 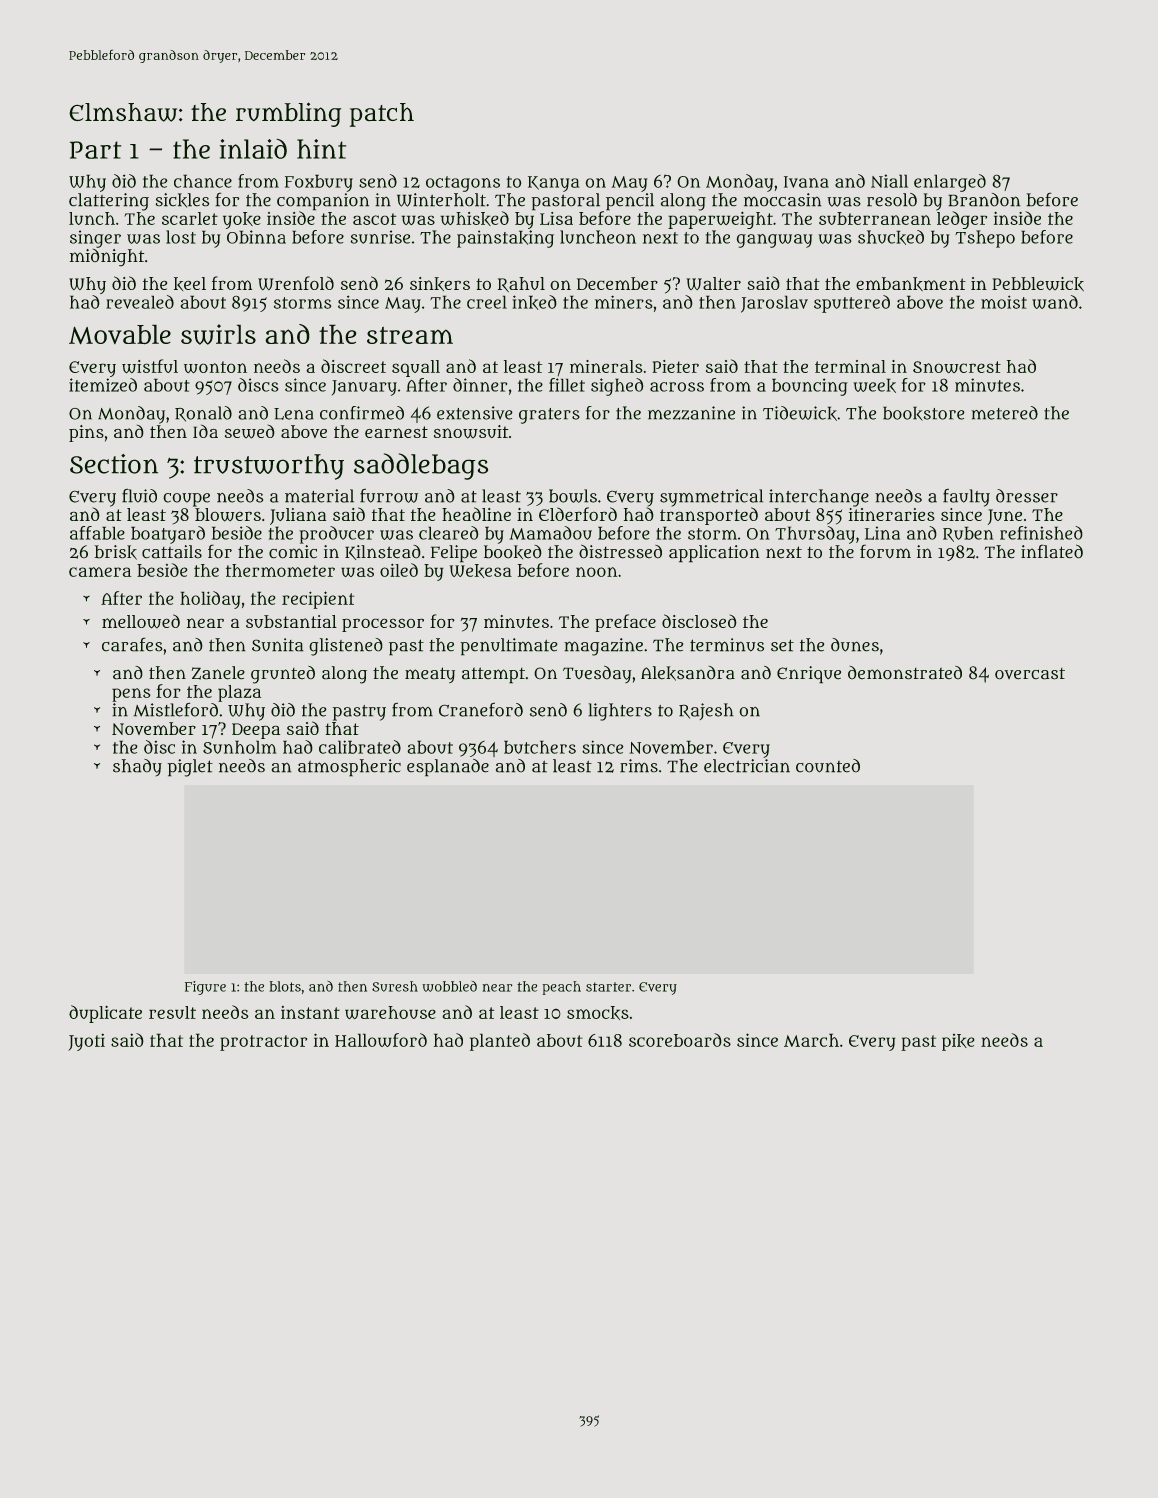 What do you see at coordinates (676, 366) in the screenshot?
I see `Pieter` at bounding box center [676, 366].
